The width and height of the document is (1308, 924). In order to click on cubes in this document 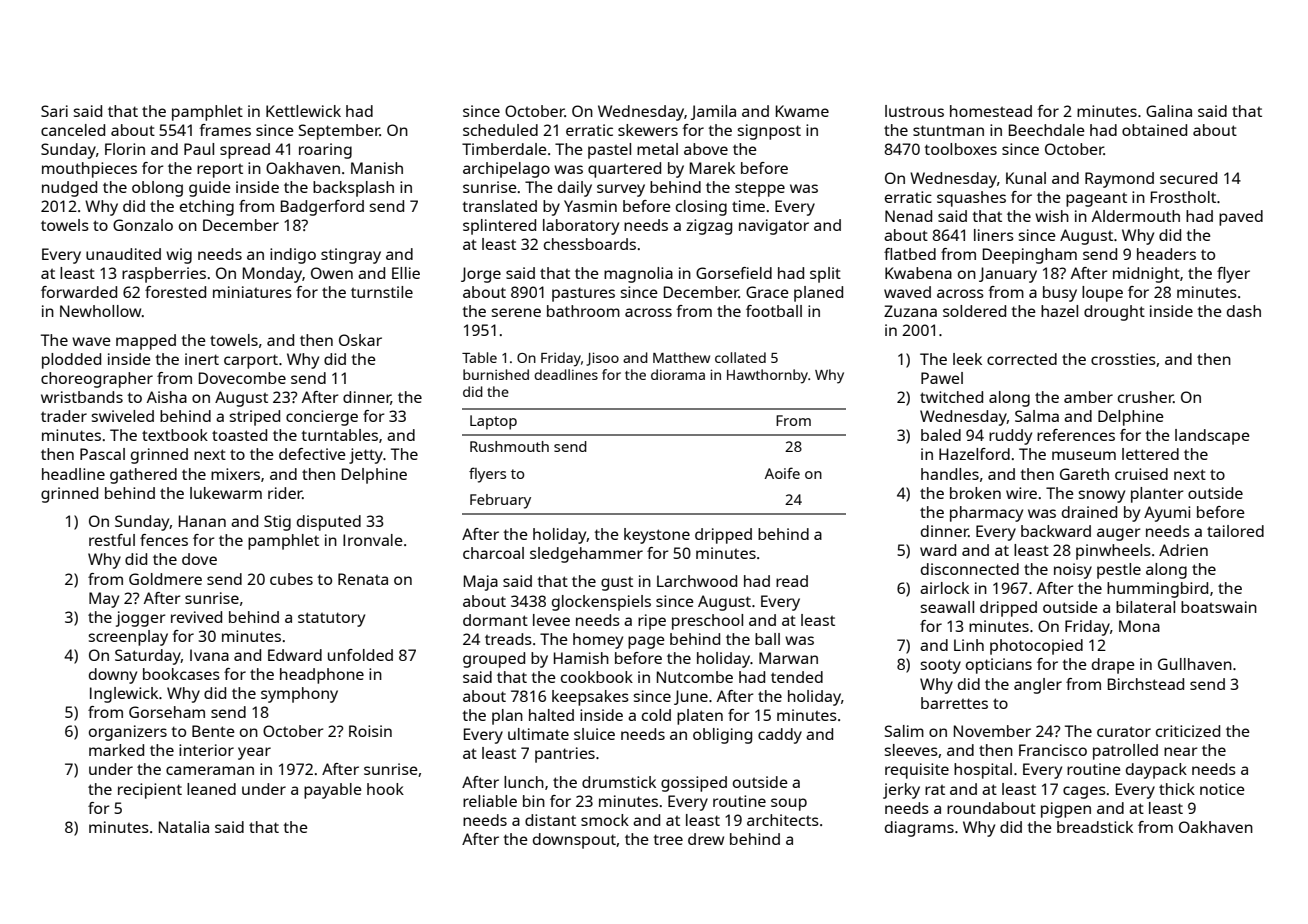, I will do `click(291, 579)`.
